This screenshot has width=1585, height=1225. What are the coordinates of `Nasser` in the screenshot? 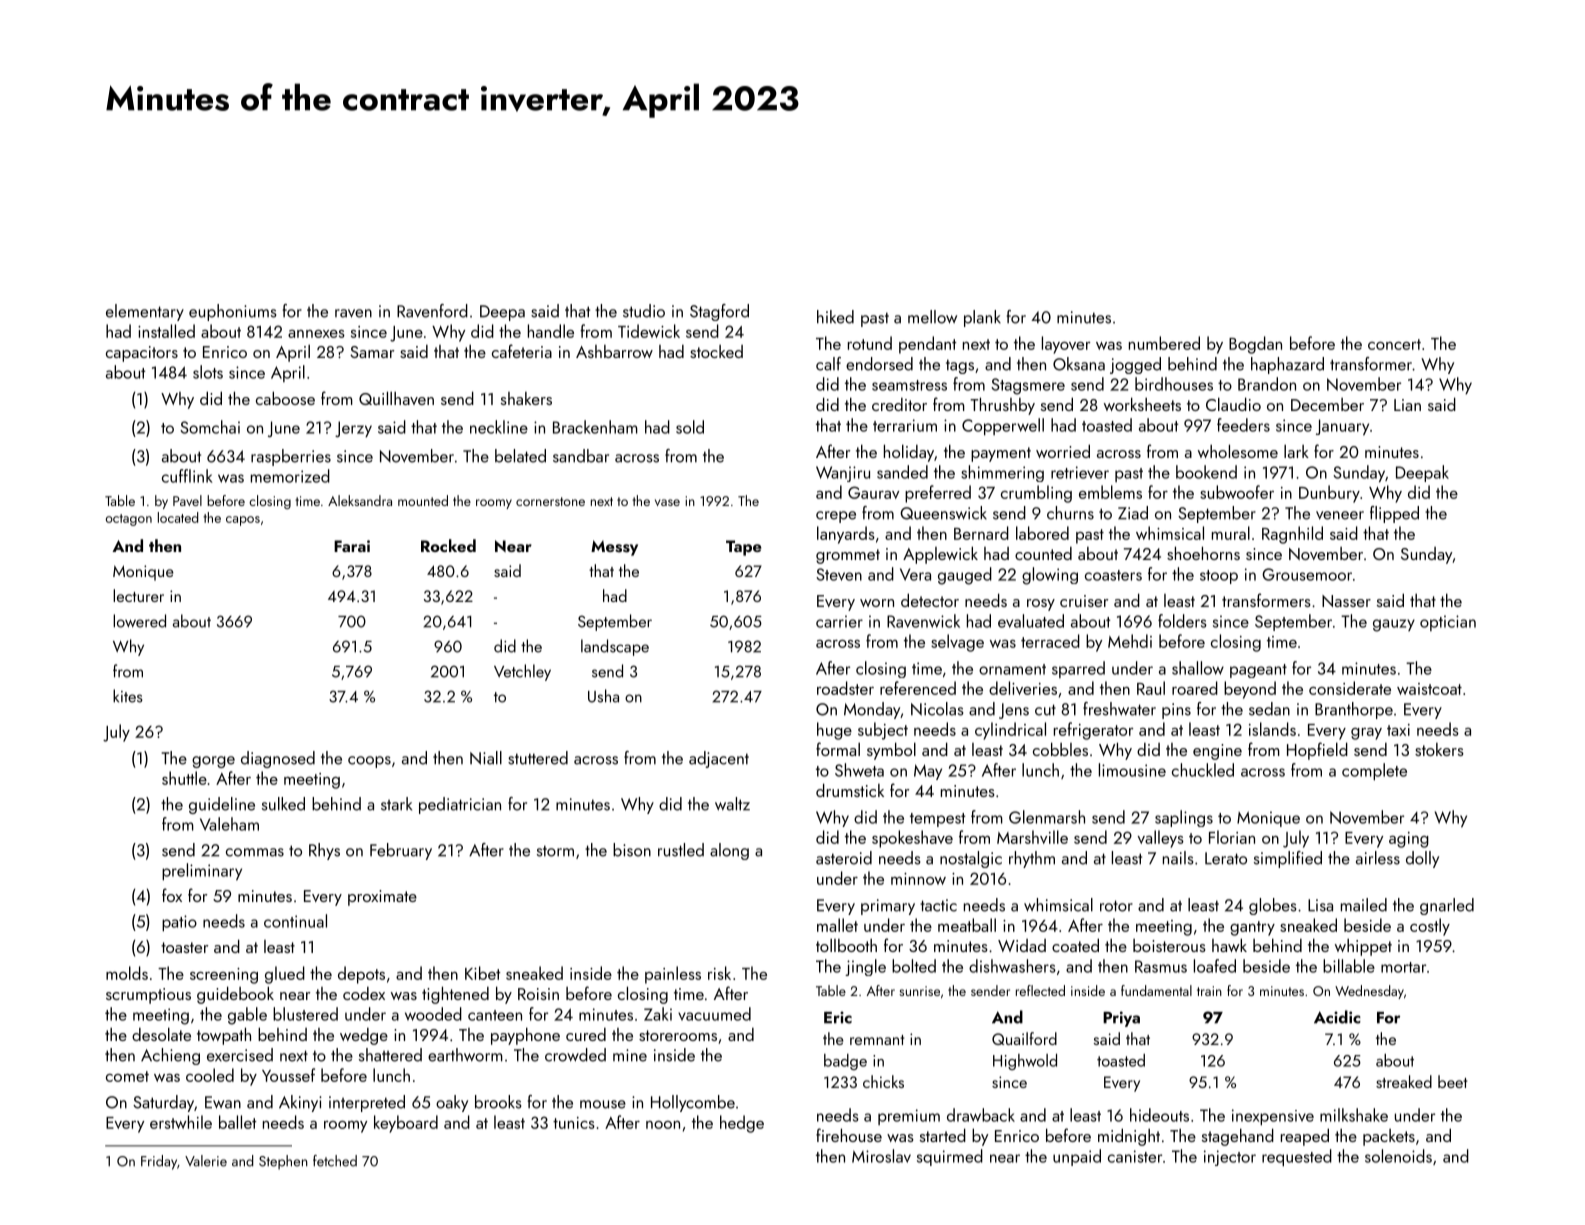 It's located at (1346, 601).
